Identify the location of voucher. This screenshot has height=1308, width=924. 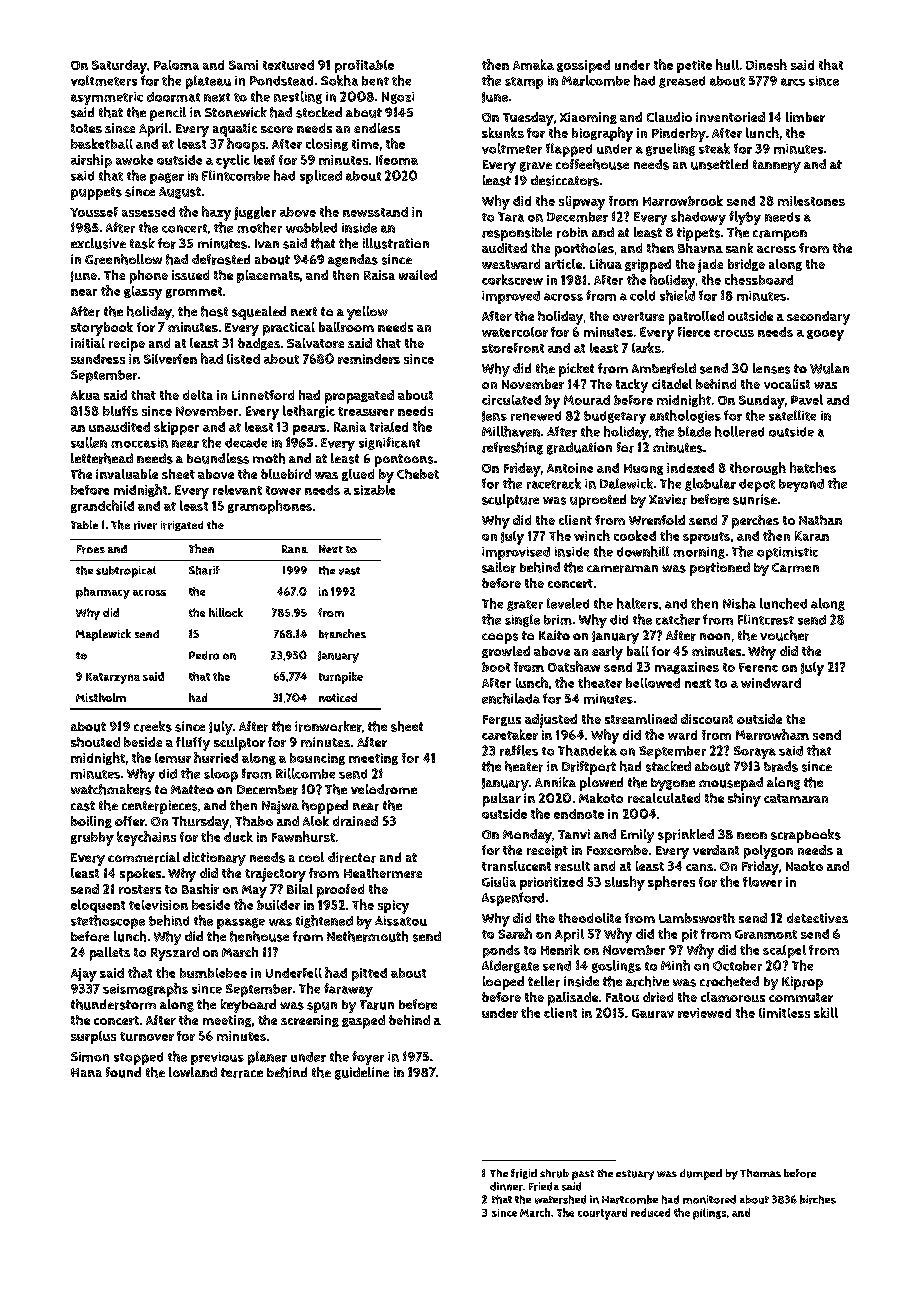
(784, 635).
